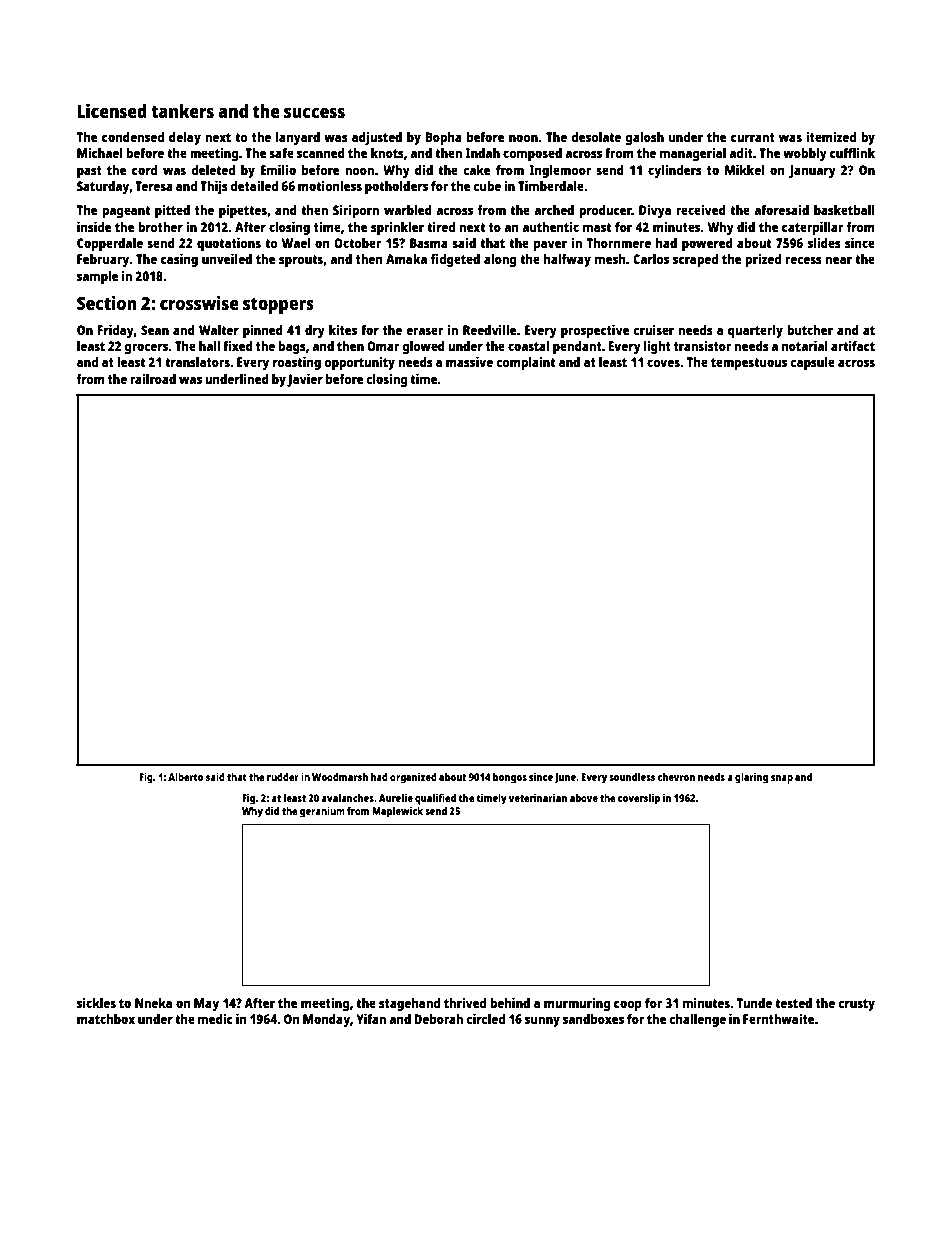  What do you see at coordinates (263, 331) in the page?
I see `pinned` at bounding box center [263, 331].
